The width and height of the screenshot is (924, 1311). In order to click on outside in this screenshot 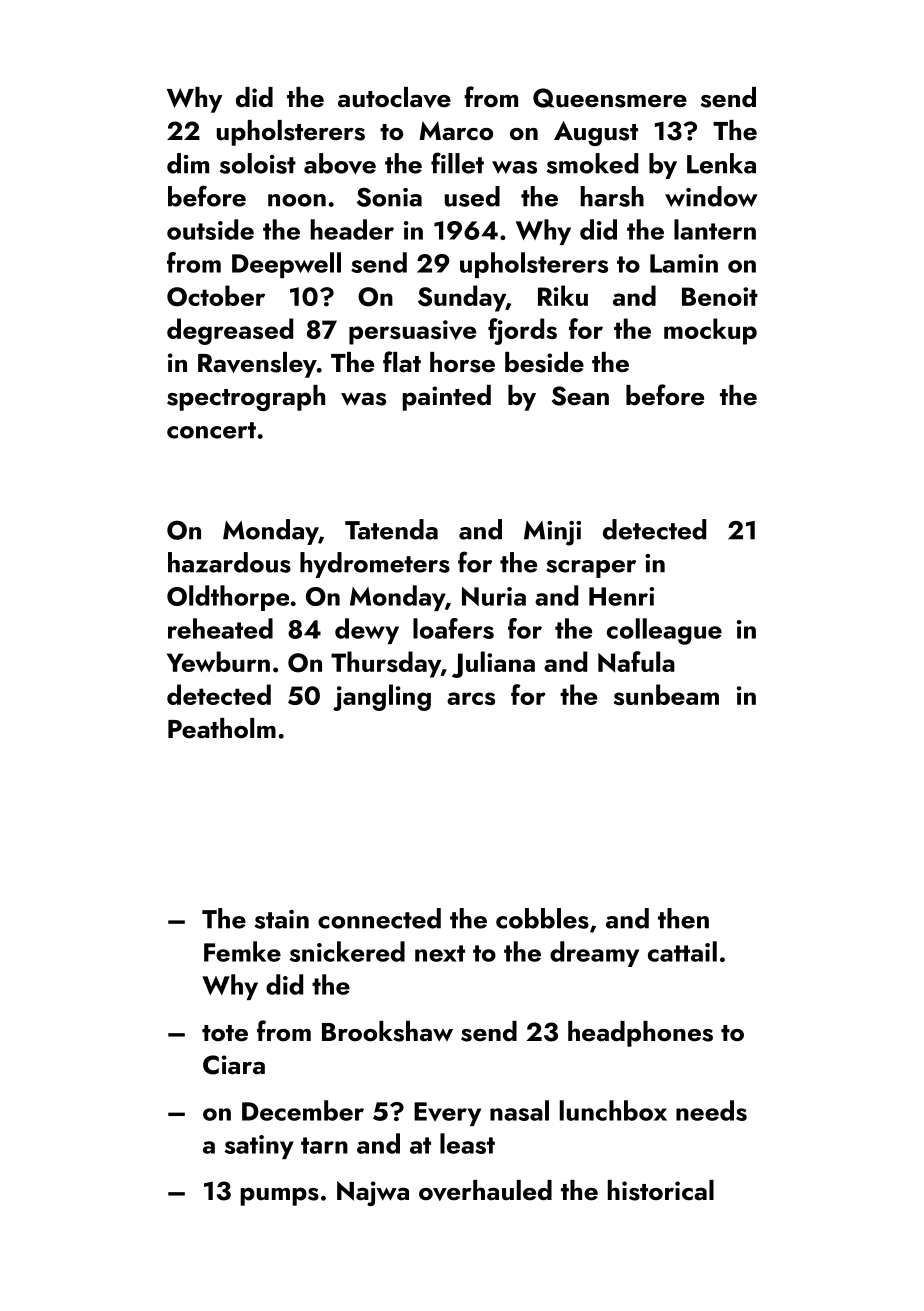, I will do `click(210, 229)`.
